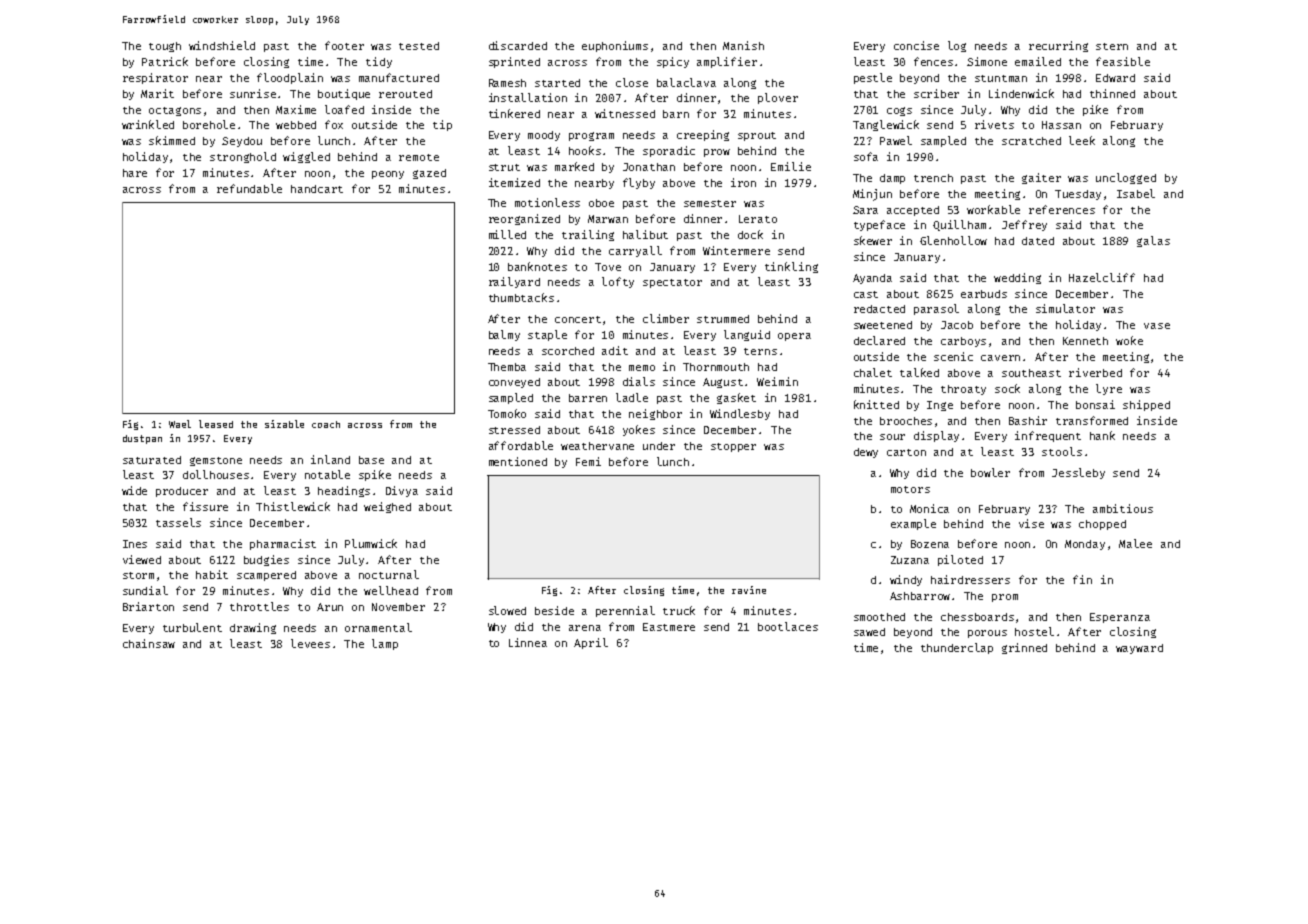 Image resolution: width=1308 pixels, height=924 pixels. What do you see at coordinates (1082, 140) in the screenshot?
I see `leek` at bounding box center [1082, 140].
